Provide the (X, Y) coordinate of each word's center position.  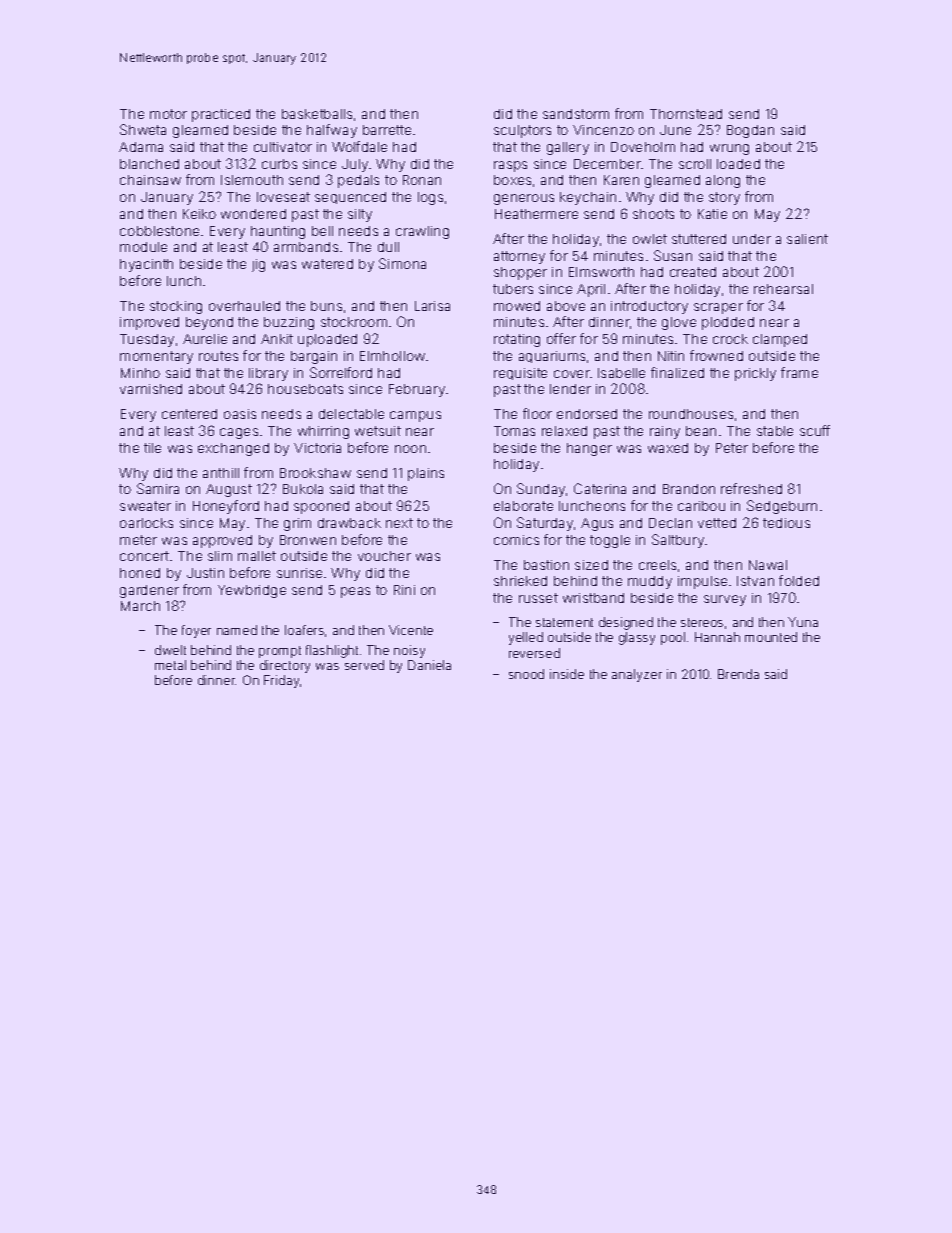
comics (516, 540)
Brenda (738, 674)
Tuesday (147, 340)
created (693, 272)
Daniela (429, 665)
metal (170, 665)
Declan (670, 523)
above (566, 306)
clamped (780, 340)
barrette (387, 130)
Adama (141, 147)
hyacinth (146, 265)
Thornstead (686, 114)
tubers (513, 289)
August (229, 490)
